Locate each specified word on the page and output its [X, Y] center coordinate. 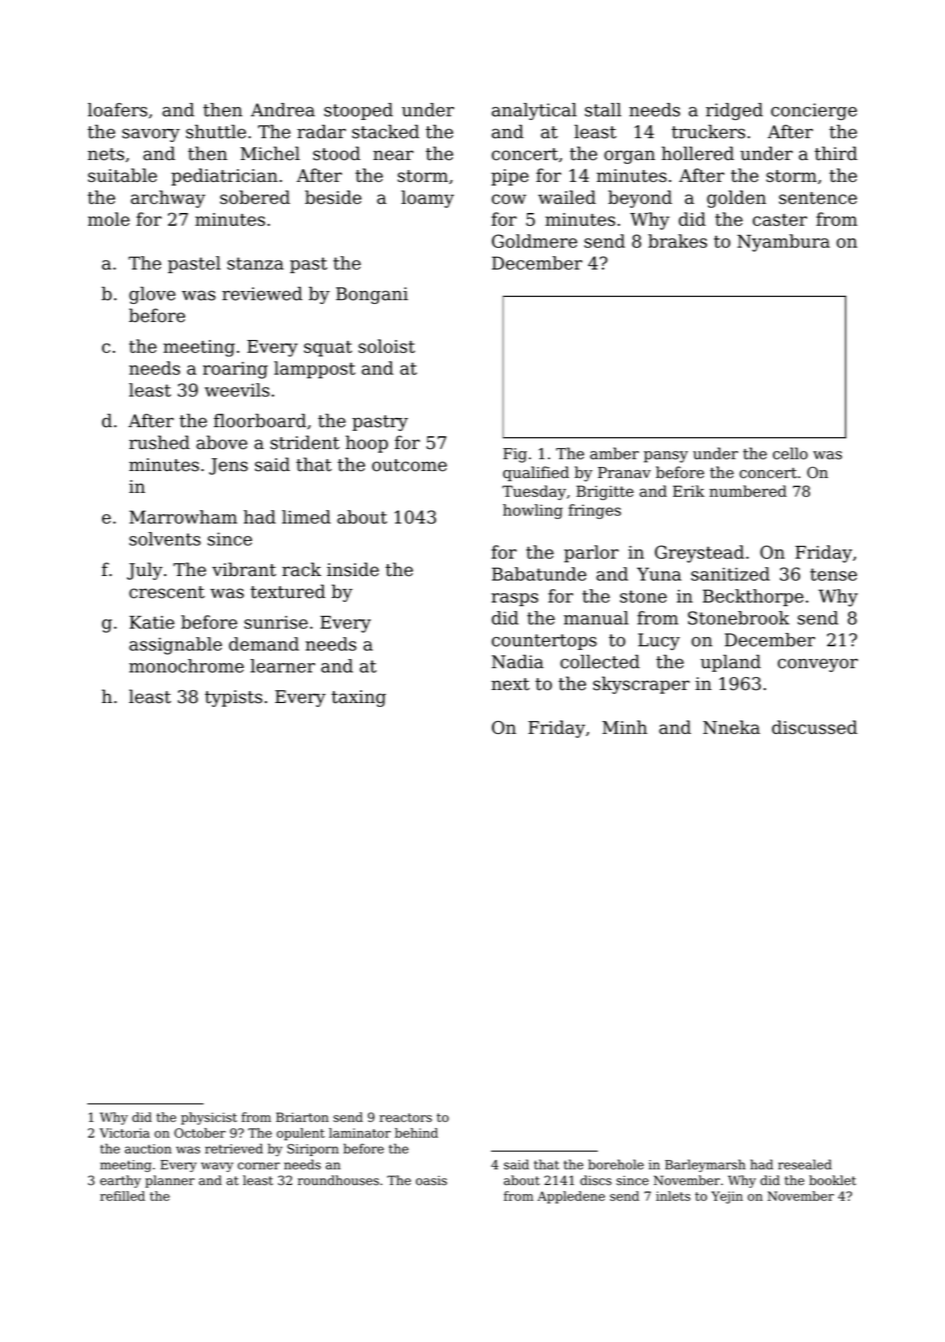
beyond [640, 199]
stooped [358, 111]
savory [151, 135]
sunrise [276, 622]
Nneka [731, 727]
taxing [358, 698]
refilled [122, 1196]
